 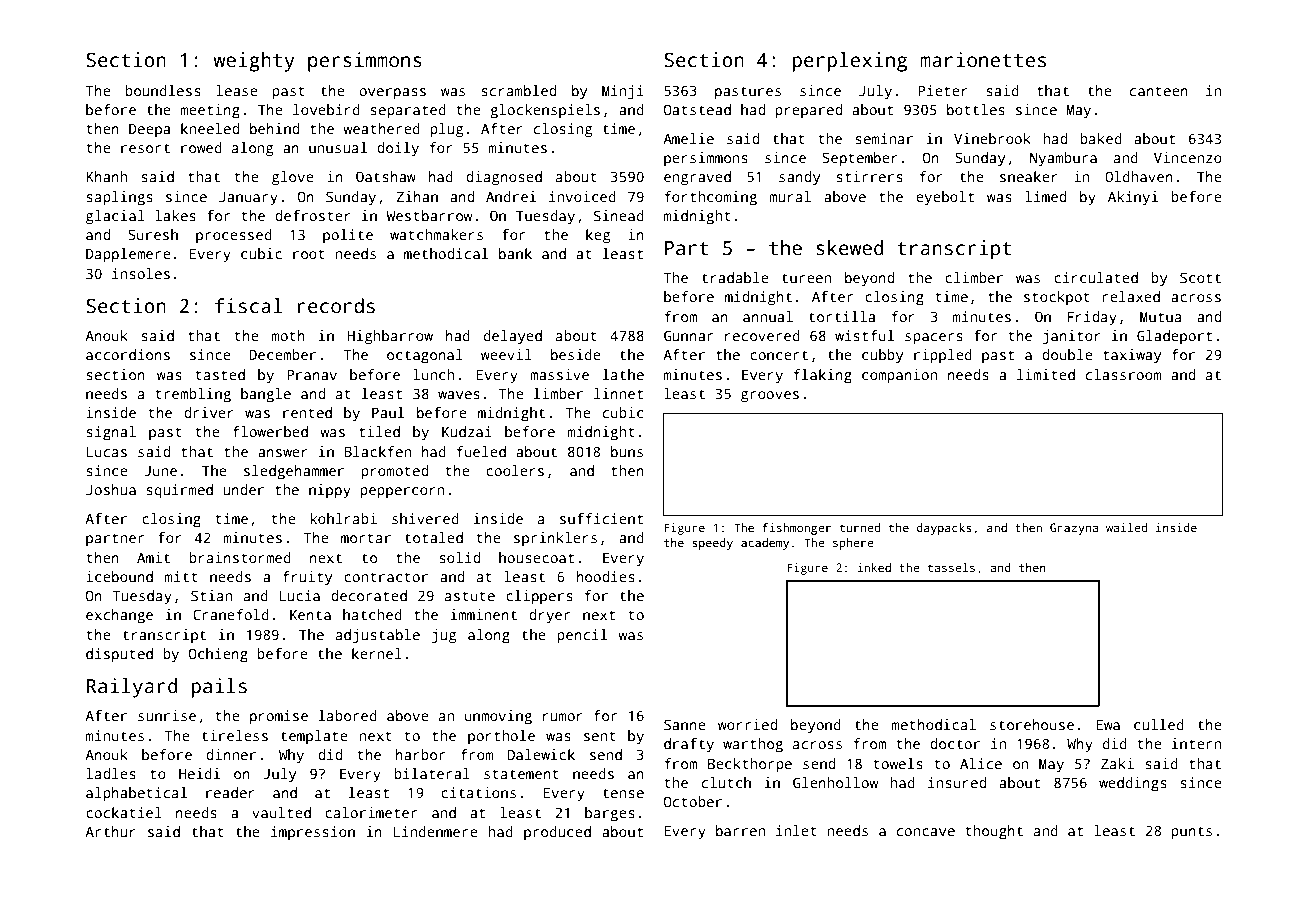 I want to click on buns, so click(x=627, y=451).
